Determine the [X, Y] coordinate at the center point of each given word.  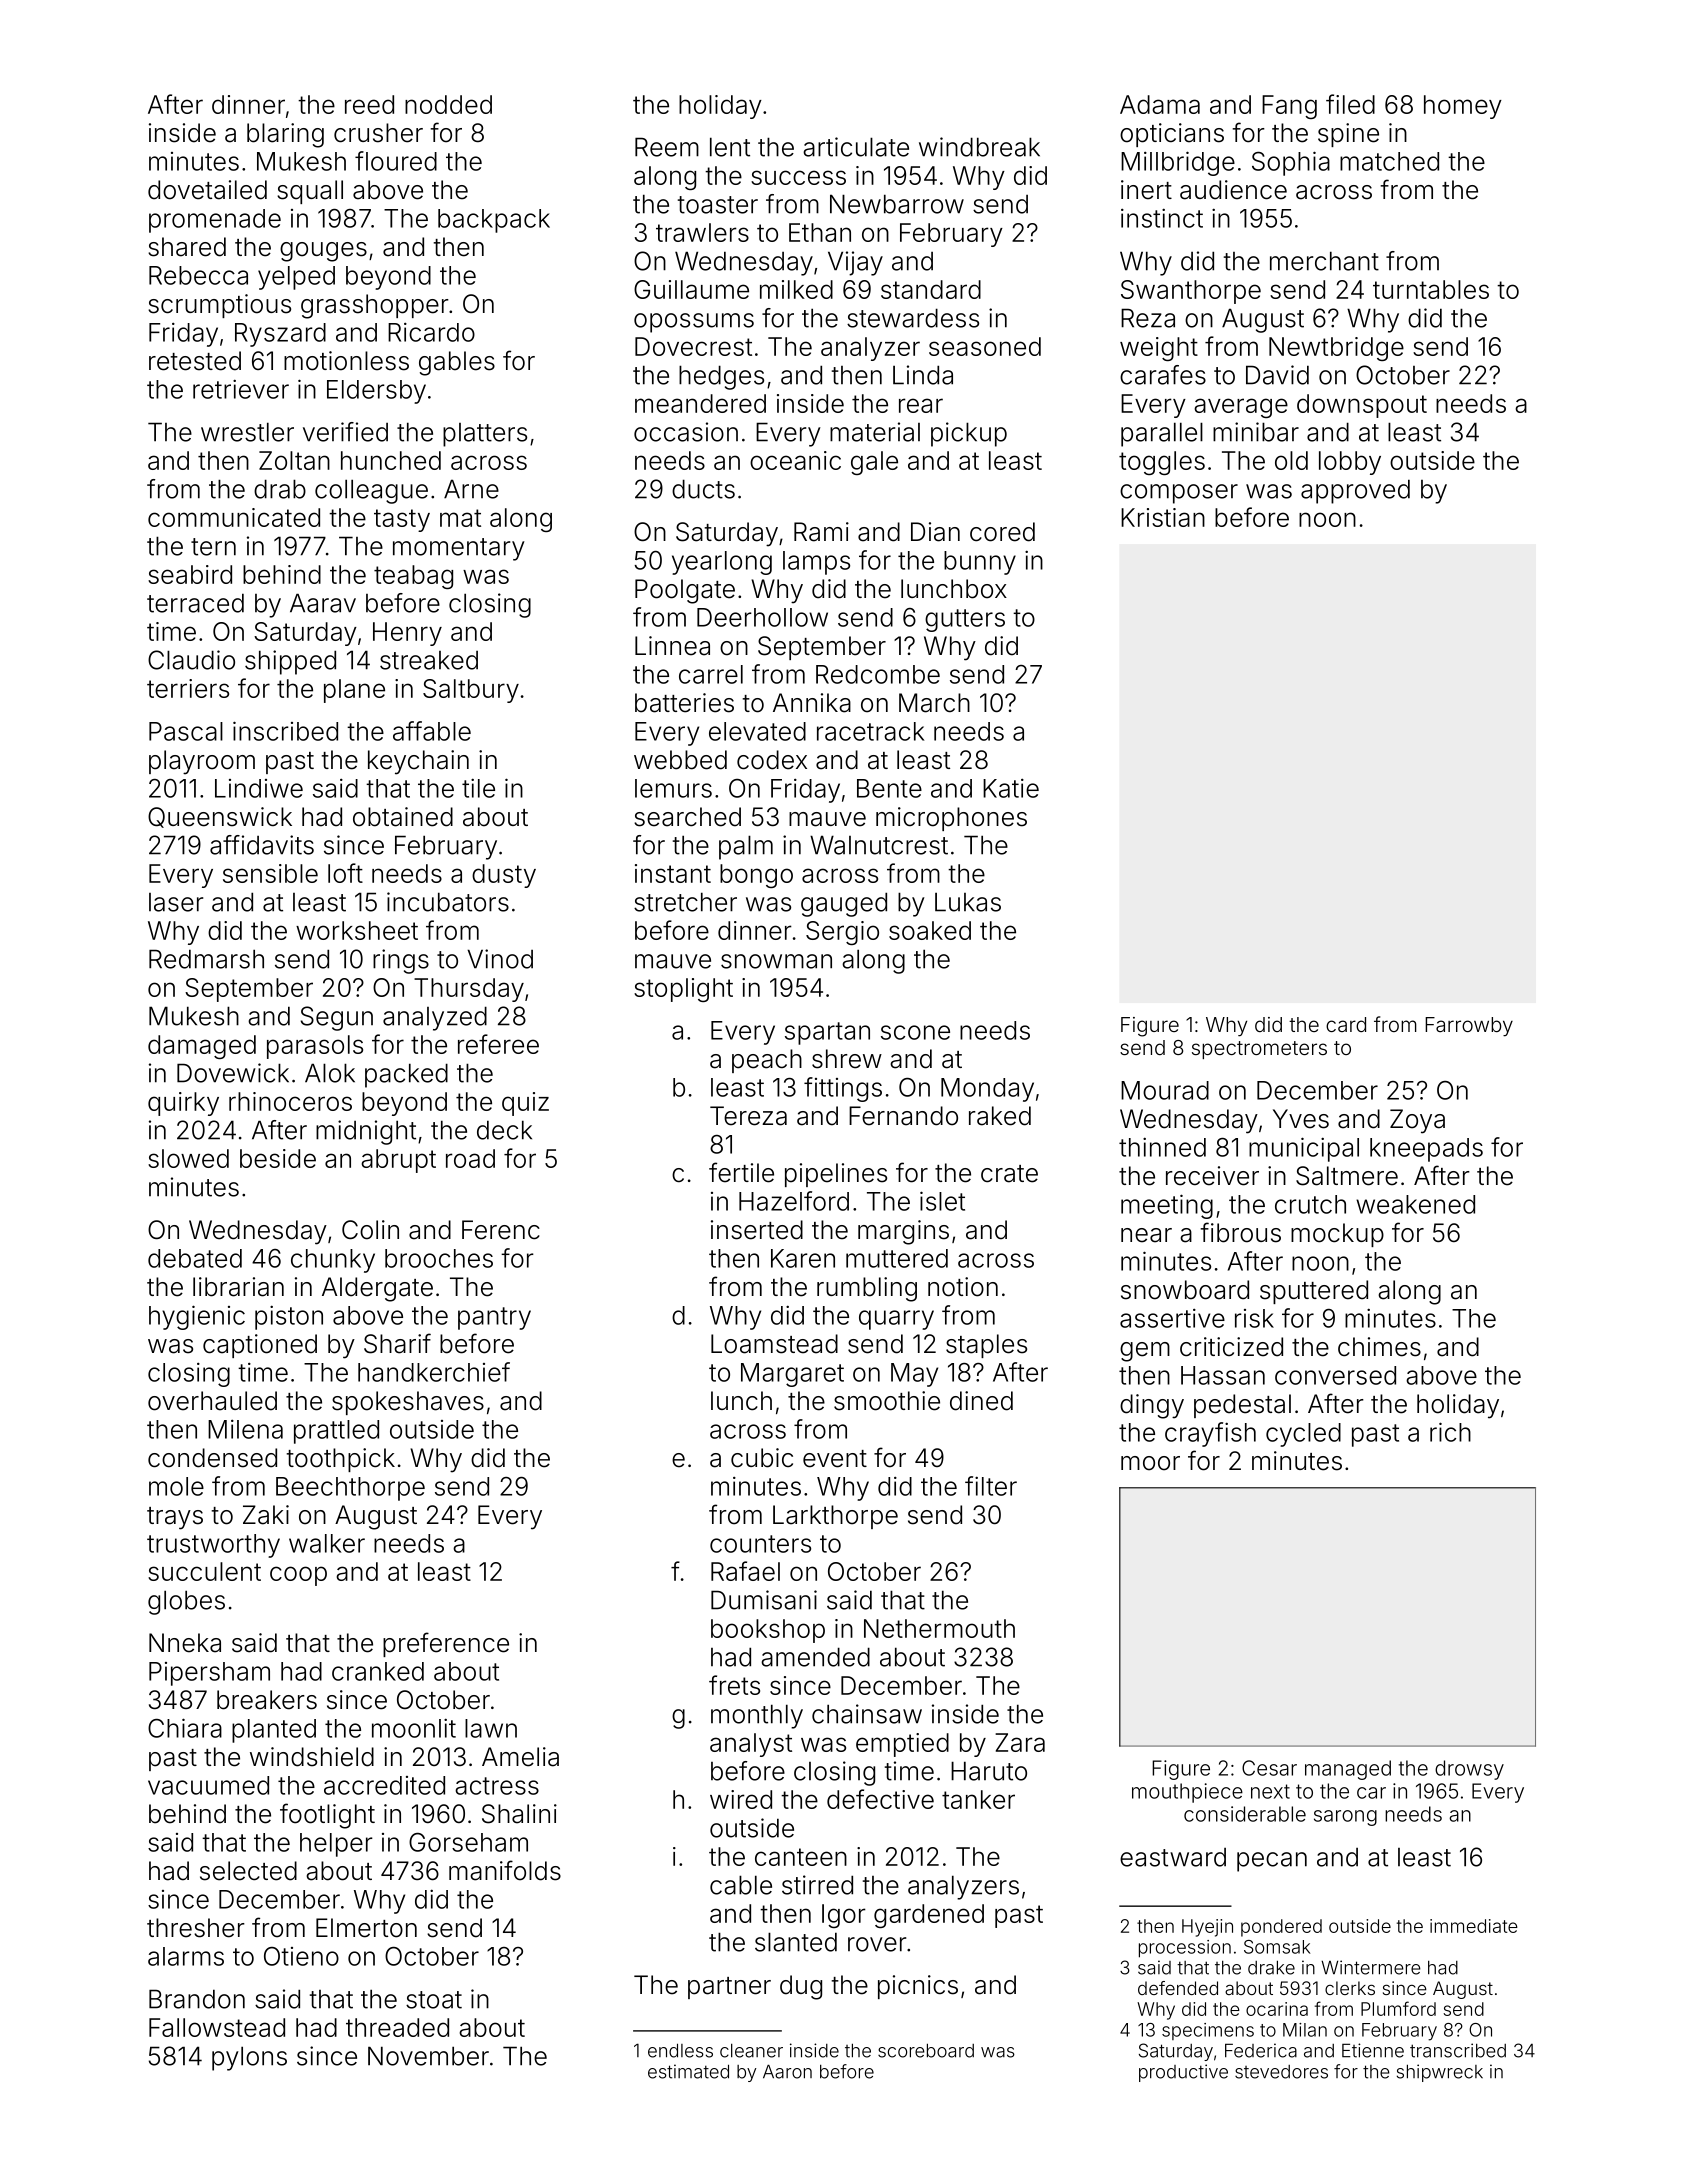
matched [1389, 161]
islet [942, 1201]
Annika [812, 703]
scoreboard [926, 2050]
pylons [249, 2058]
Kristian [1163, 517]
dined [981, 1401]
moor [1150, 1463]
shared [187, 247]
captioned [260, 1346]
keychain [418, 762]
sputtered [1314, 1292]
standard [931, 289]
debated [195, 1258]
